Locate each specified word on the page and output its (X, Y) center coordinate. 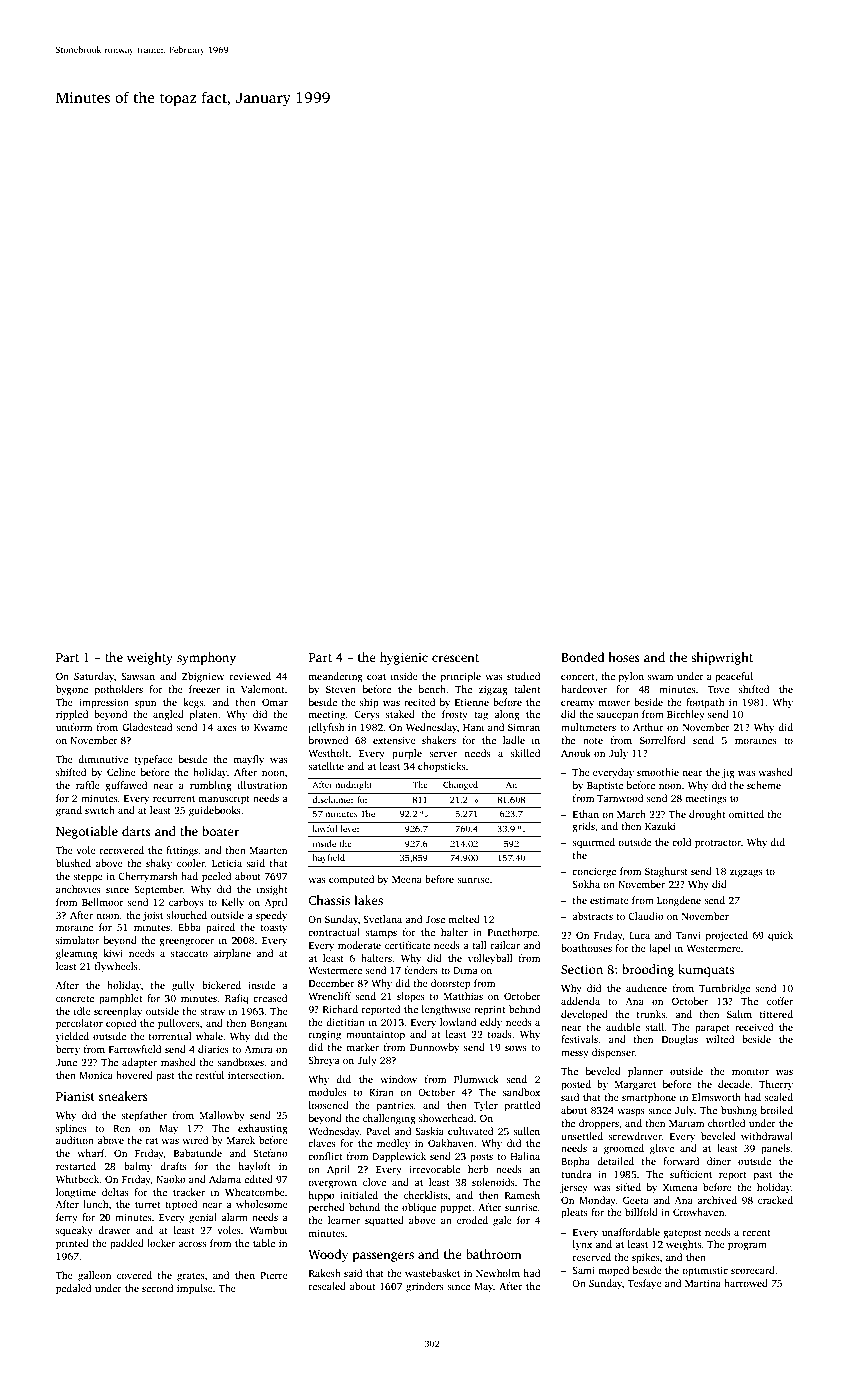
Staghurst (666, 872)
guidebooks (215, 811)
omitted (746, 814)
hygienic (404, 658)
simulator (77, 940)
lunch (95, 1204)
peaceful (734, 677)
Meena (407, 879)
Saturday (94, 677)
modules (327, 1092)
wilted (720, 1039)
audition (75, 1140)
